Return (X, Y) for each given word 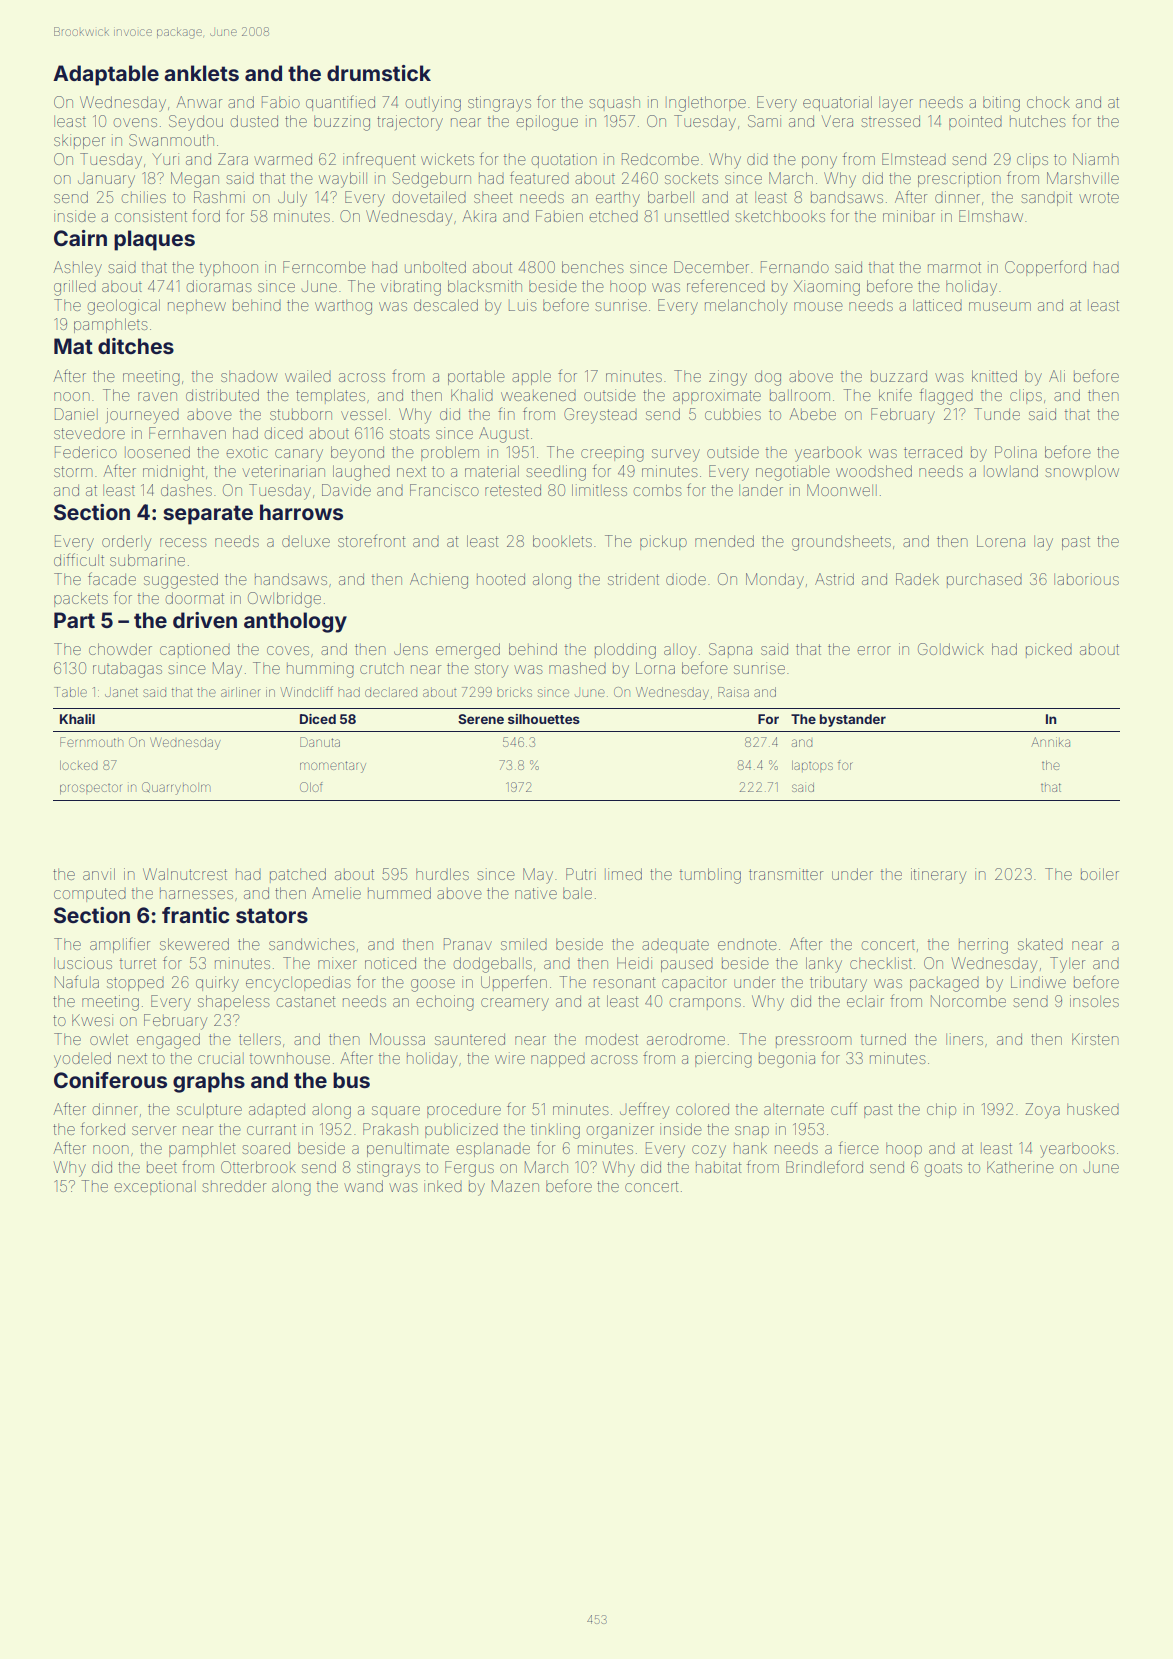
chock (1048, 102)
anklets (201, 73)
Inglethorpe (706, 104)
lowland (1011, 471)
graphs (209, 1082)
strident (633, 579)
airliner (241, 692)
